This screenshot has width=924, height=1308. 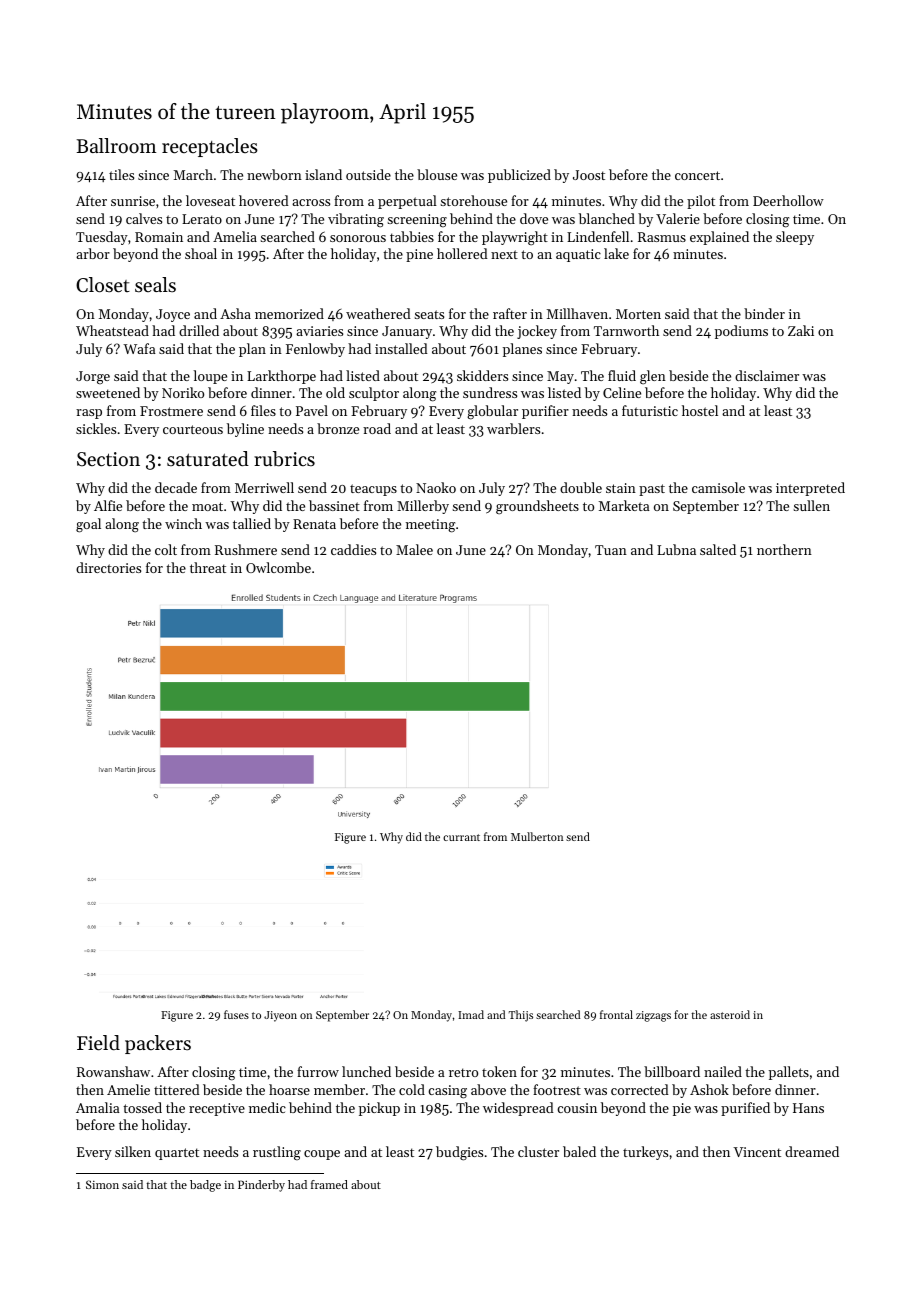 What do you see at coordinates (537, 836) in the screenshot?
I see `Mulberton` at bounding box center [537, 836].
